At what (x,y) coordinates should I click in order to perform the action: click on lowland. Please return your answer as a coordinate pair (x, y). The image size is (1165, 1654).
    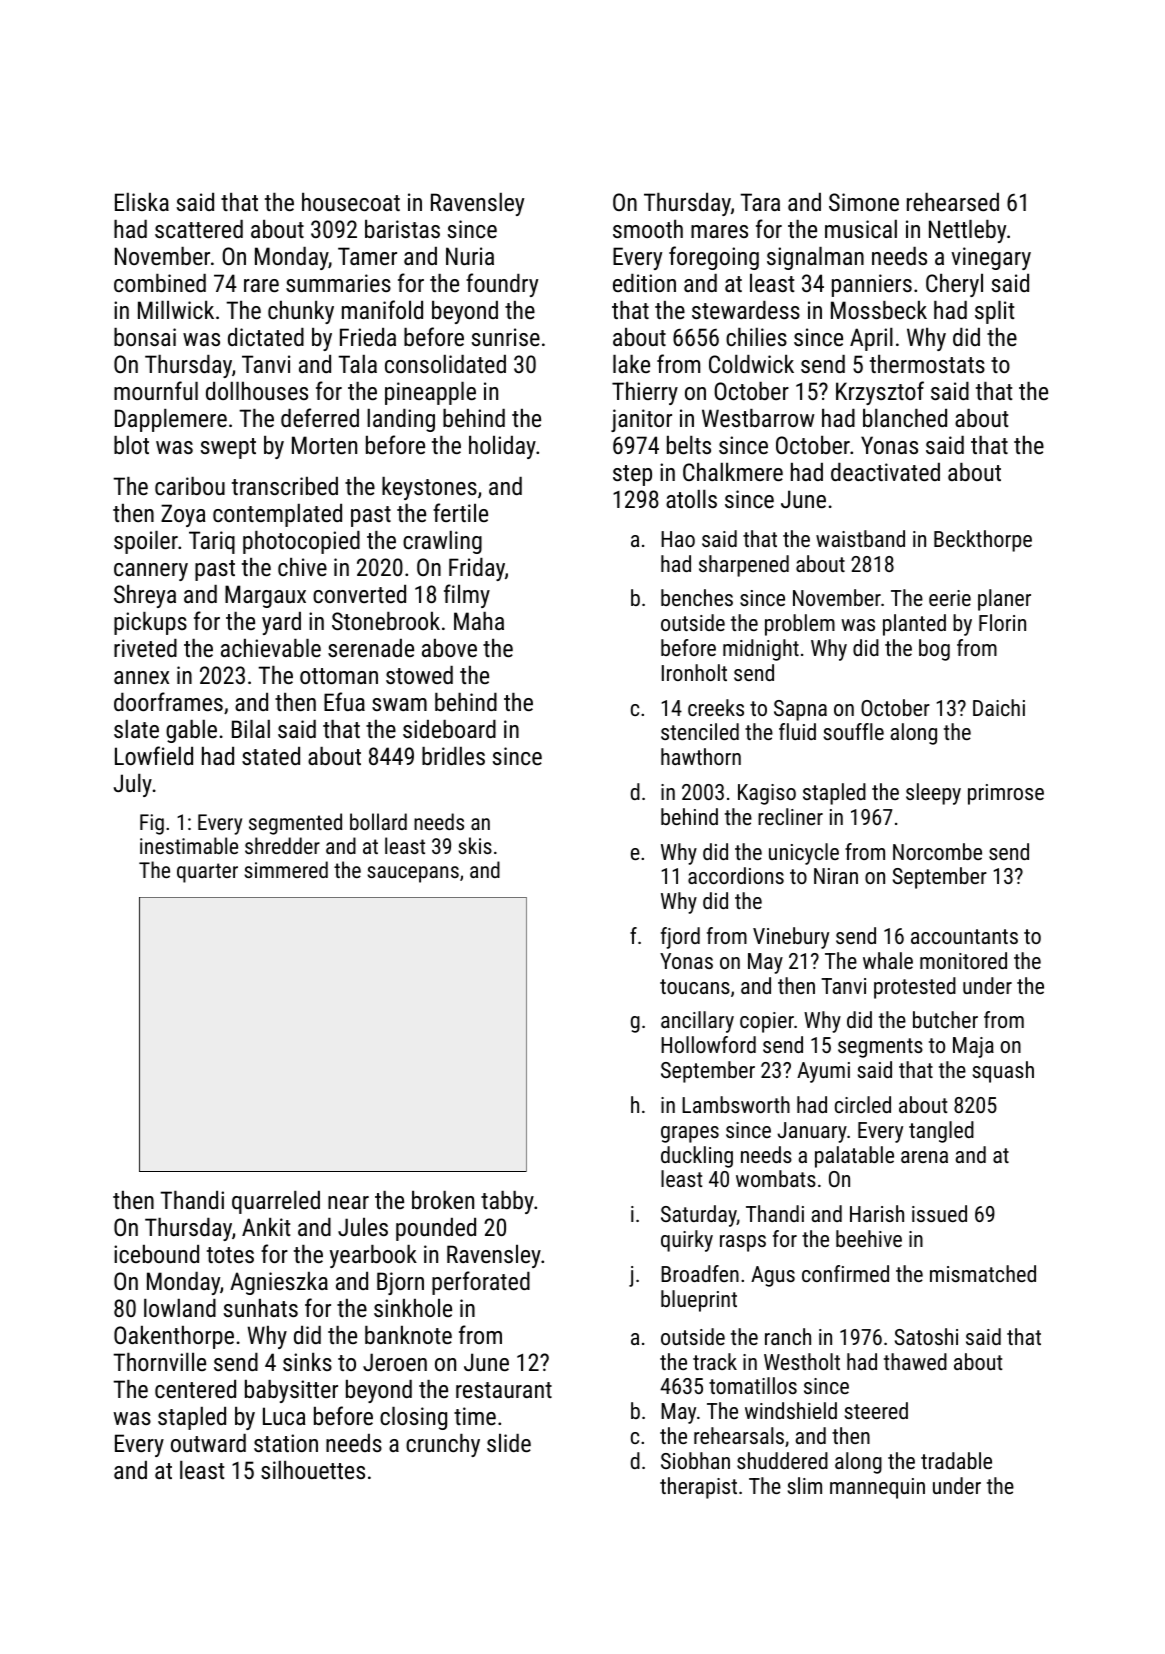
    Looking at the image, I should click on (180, 1308).
